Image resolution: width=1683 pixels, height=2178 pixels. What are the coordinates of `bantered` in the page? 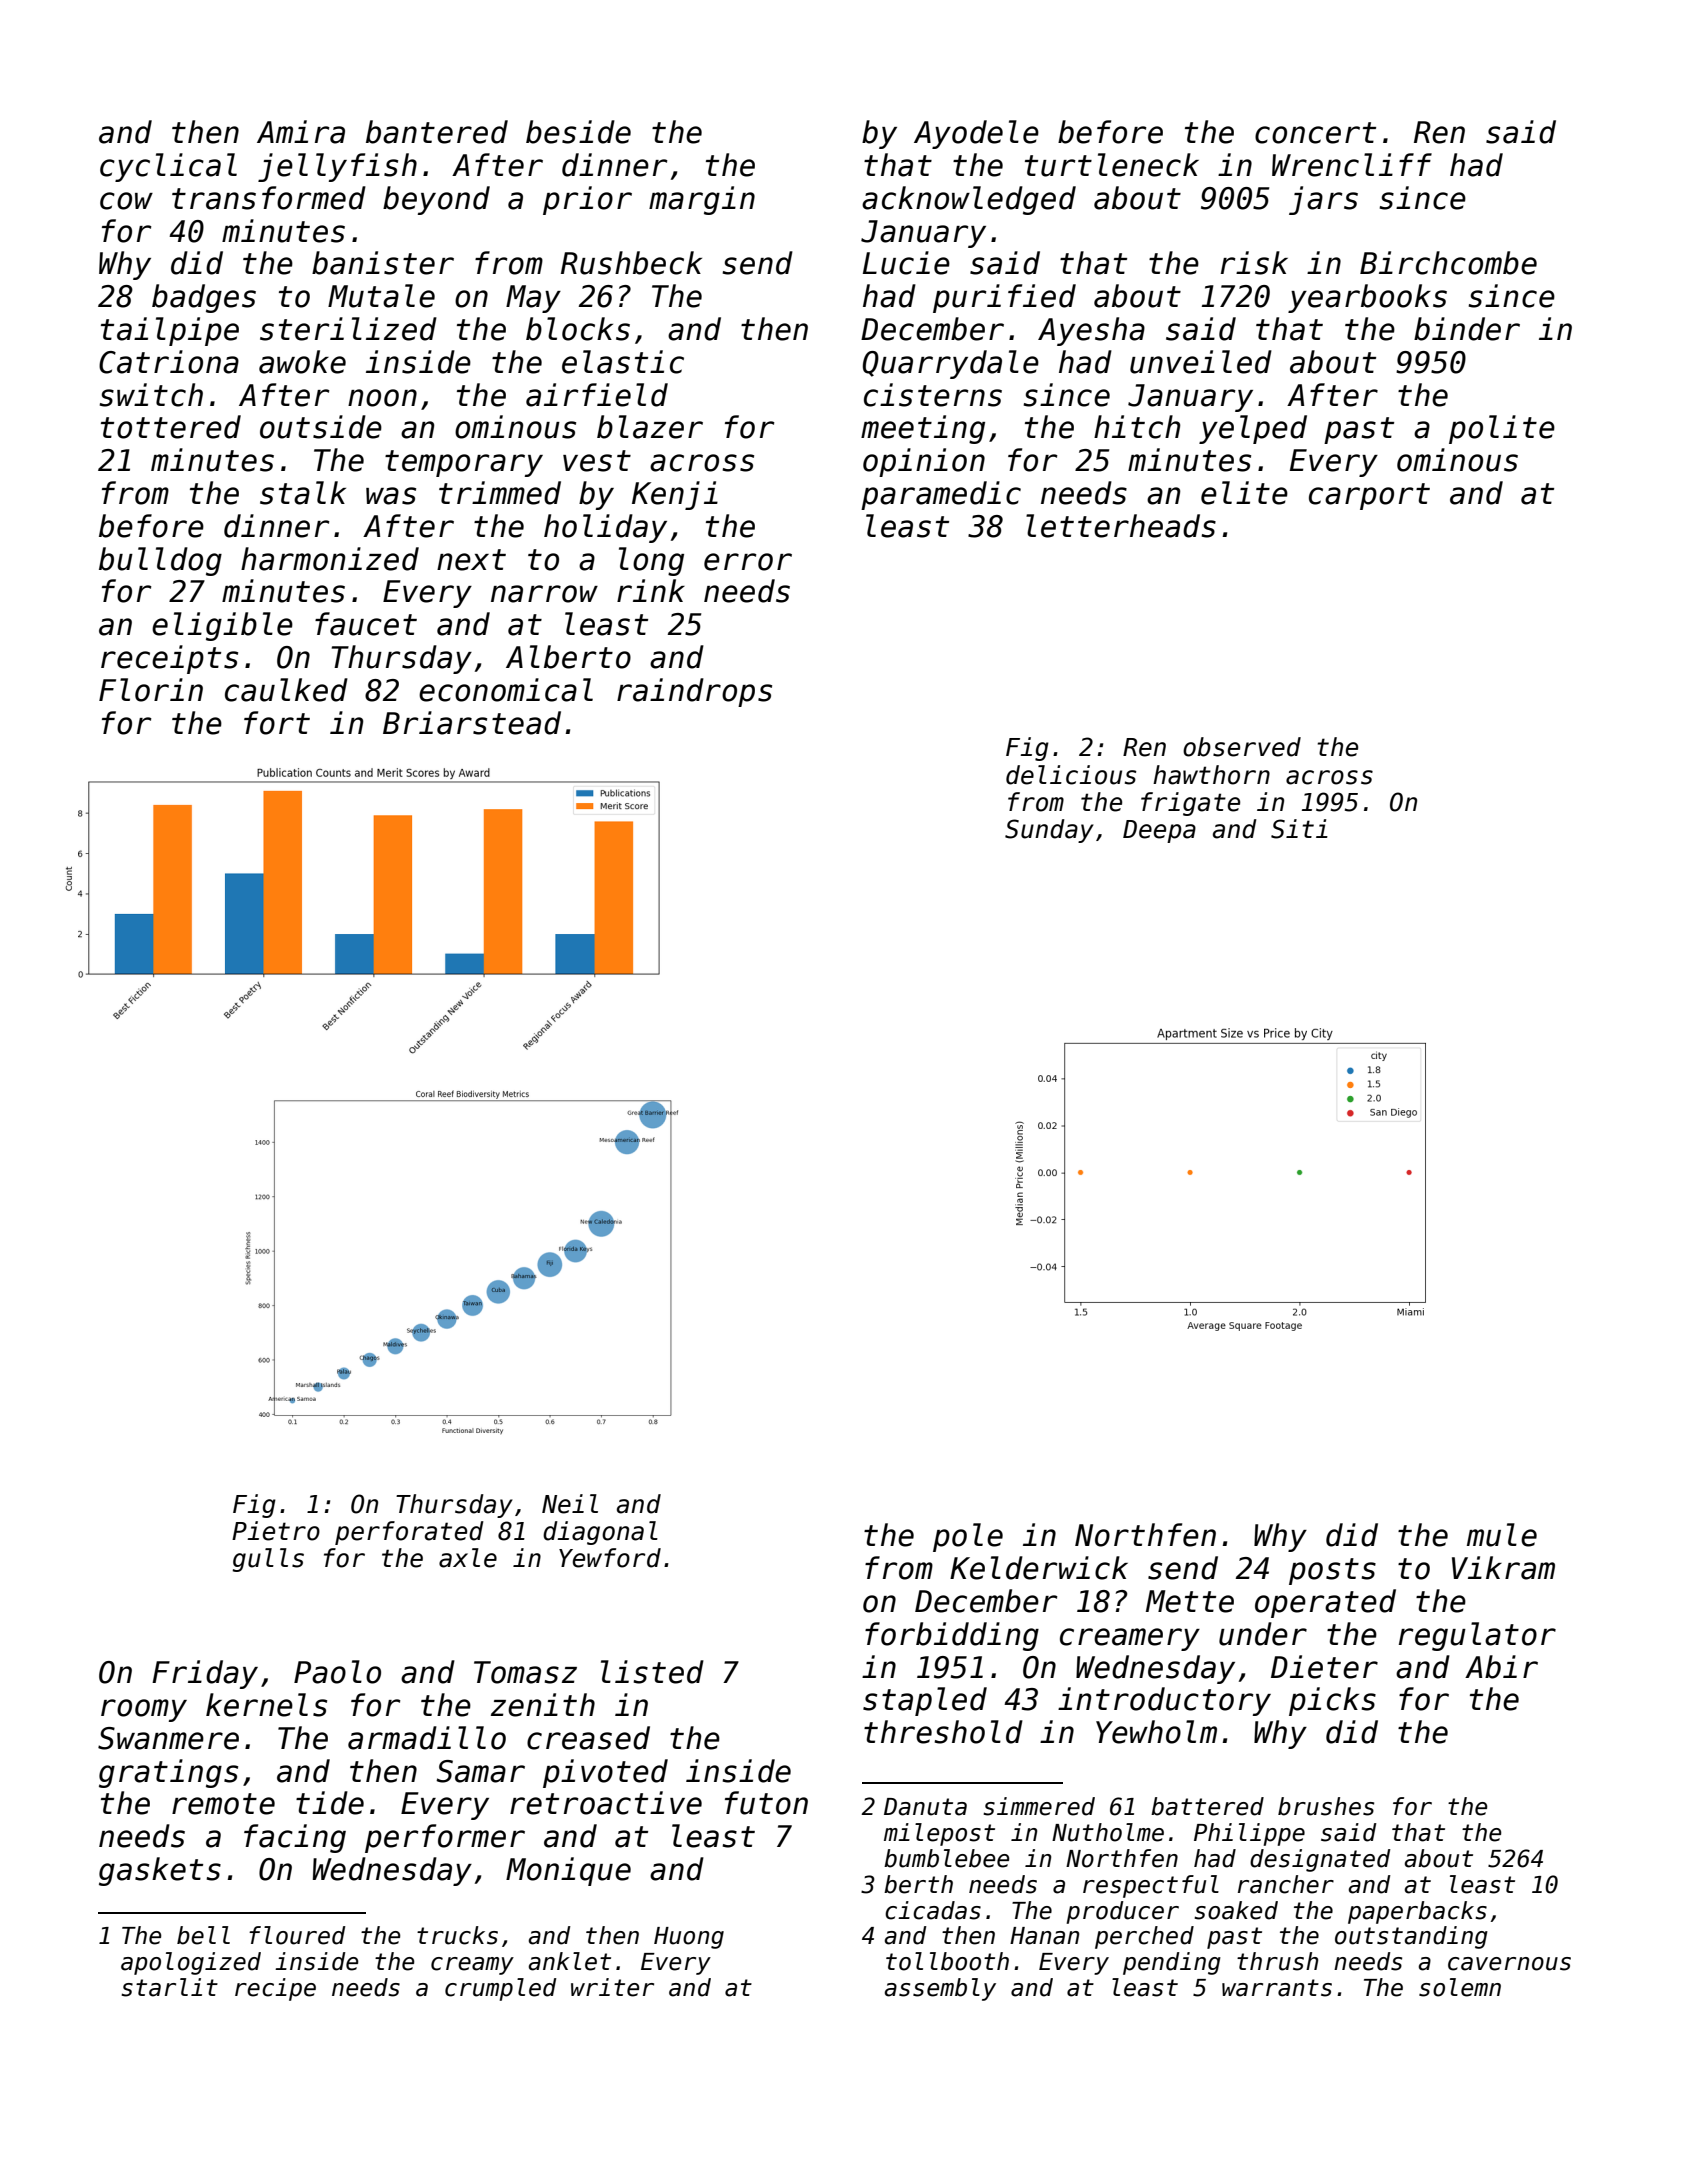 It's located at (437, 132).
